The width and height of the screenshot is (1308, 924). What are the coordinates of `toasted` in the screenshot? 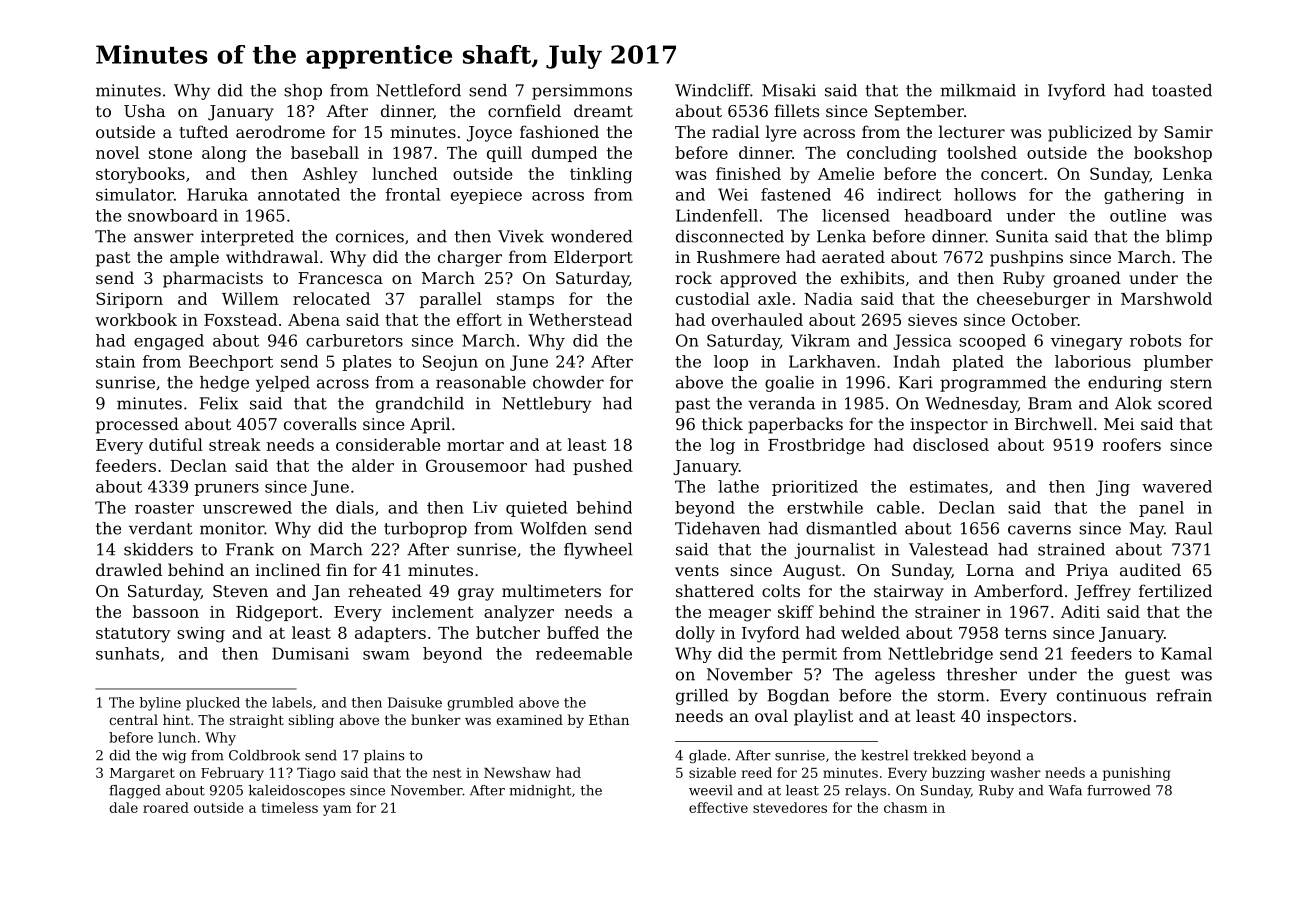 It's located at (1182, 90).
